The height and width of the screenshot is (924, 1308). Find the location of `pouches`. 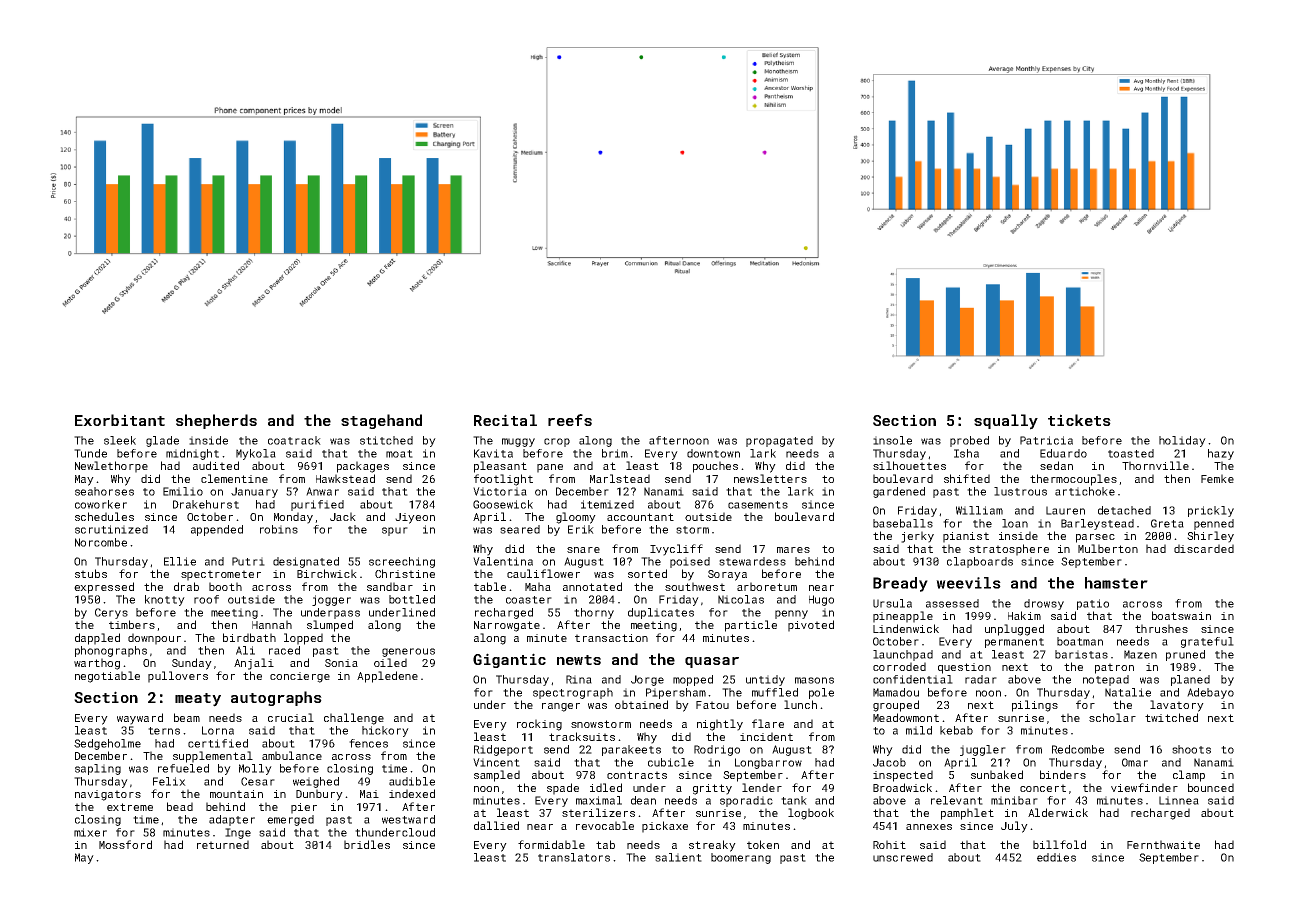

pouches is located at coordinates (715, 467).
